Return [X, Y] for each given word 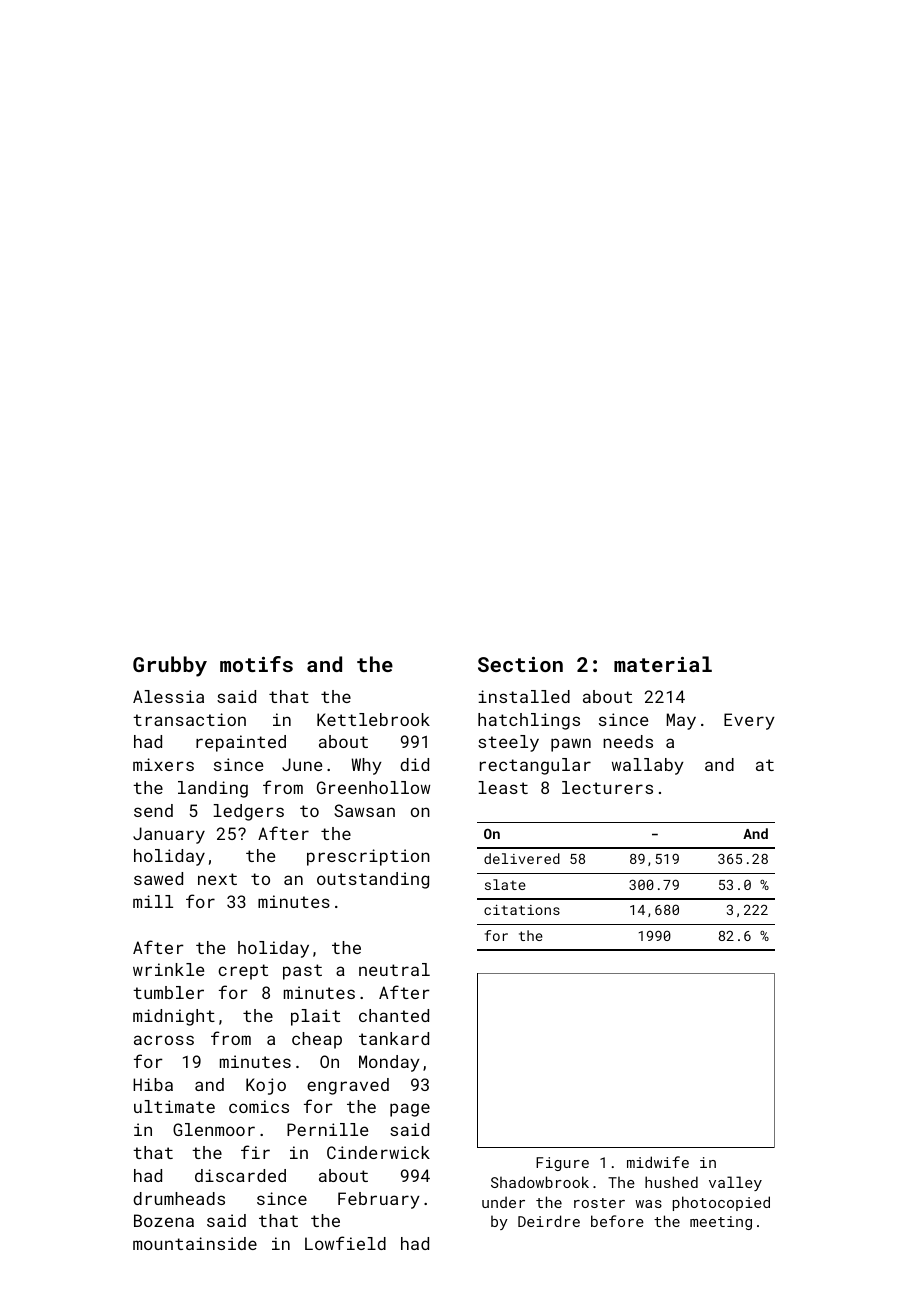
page [410, 1110]
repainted [241, 743]
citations [522, 910]
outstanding [373, 880]
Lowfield [345, 1243]
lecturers [607, 787]
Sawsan [364, 810]
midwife [658, 1162]
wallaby [648, 766]
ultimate [174, 1106]
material [663, 664]
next [217, 879]
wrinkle [168, 969]
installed [524, 696]
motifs [256, 664]
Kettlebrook [373, 719]
